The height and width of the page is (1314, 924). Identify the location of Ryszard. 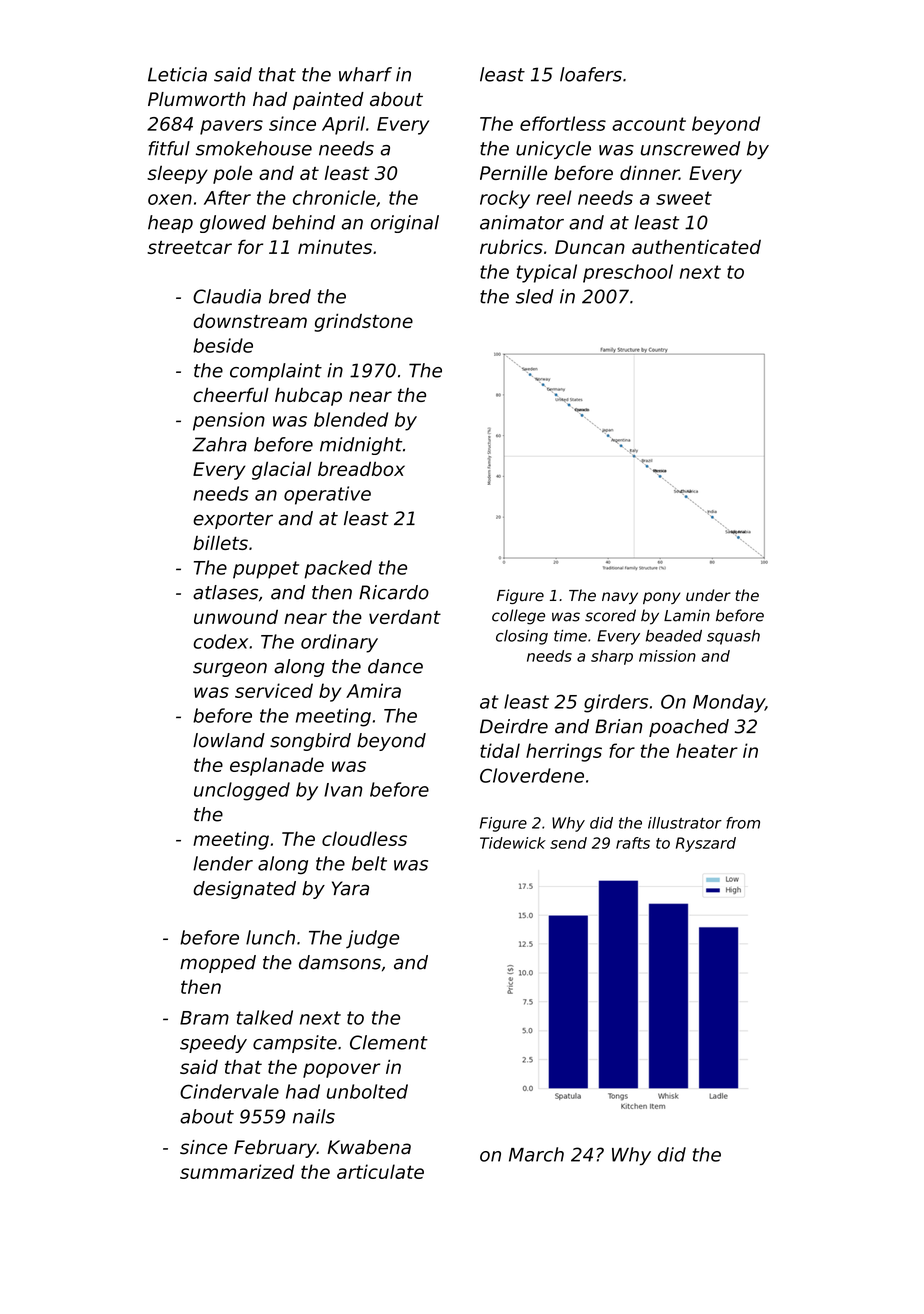
(706, 844).
